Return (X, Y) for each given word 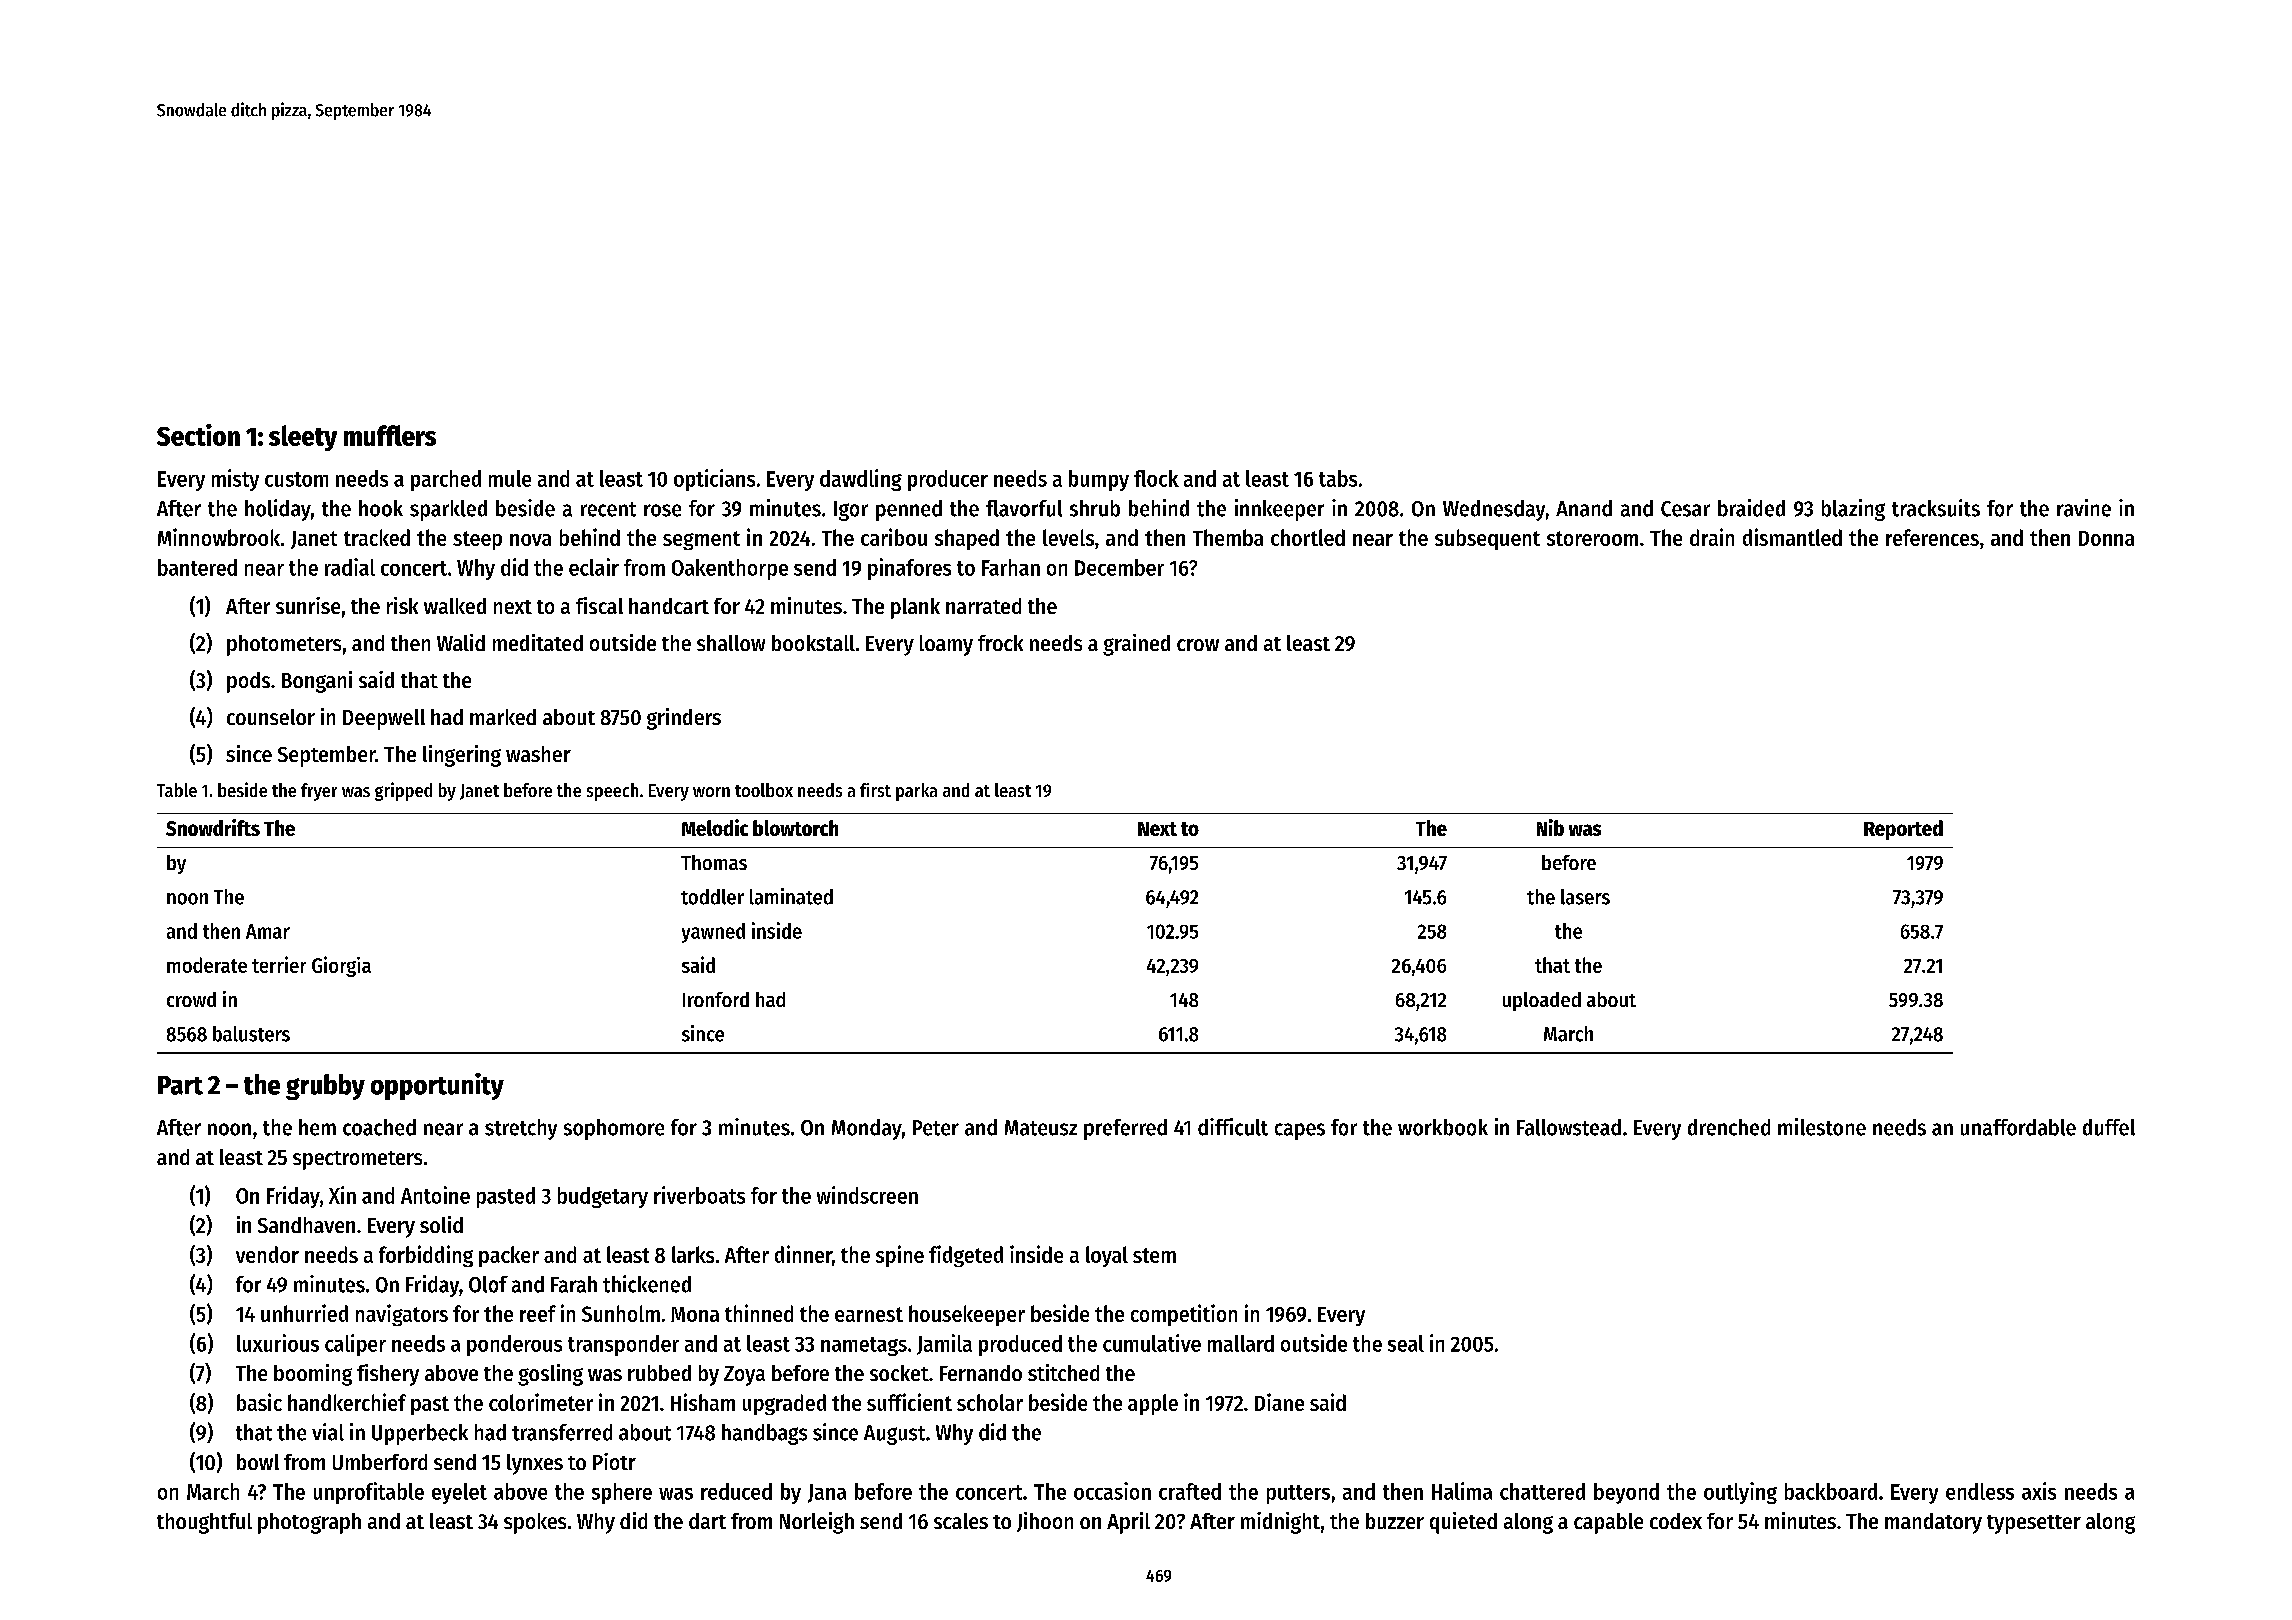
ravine (2084, 508)
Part (180, 1085)
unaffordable (2018, 1127)
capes (1300, 1131)
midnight (1280, 1523)
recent (608, 509)
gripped (403, 791)
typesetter (2034, 1524)
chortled (1308, 537)
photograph (309, 1523)
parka (916, 792)
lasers (1585, 897)
